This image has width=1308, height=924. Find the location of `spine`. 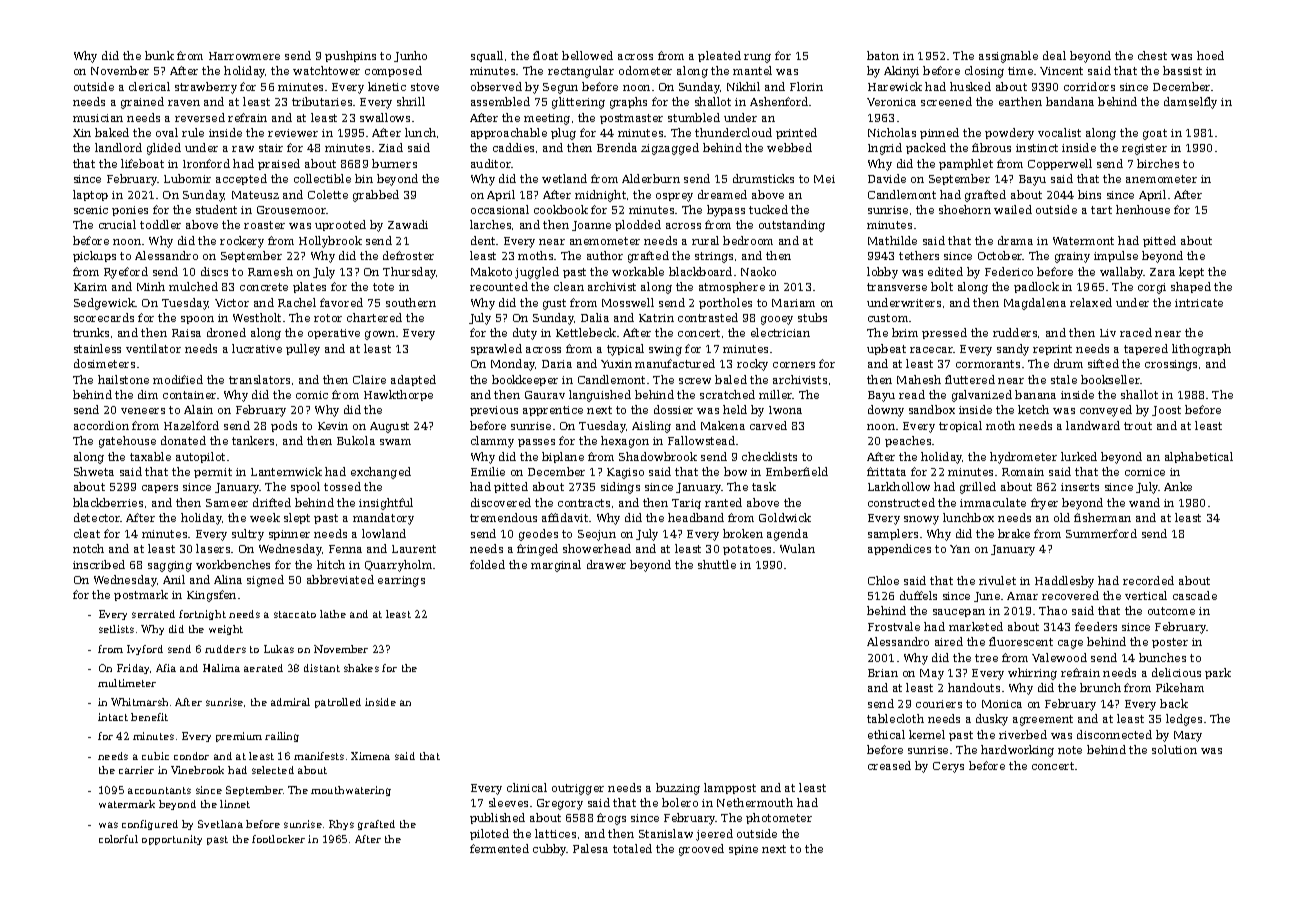

spine is located at coordinates (743, 850).
